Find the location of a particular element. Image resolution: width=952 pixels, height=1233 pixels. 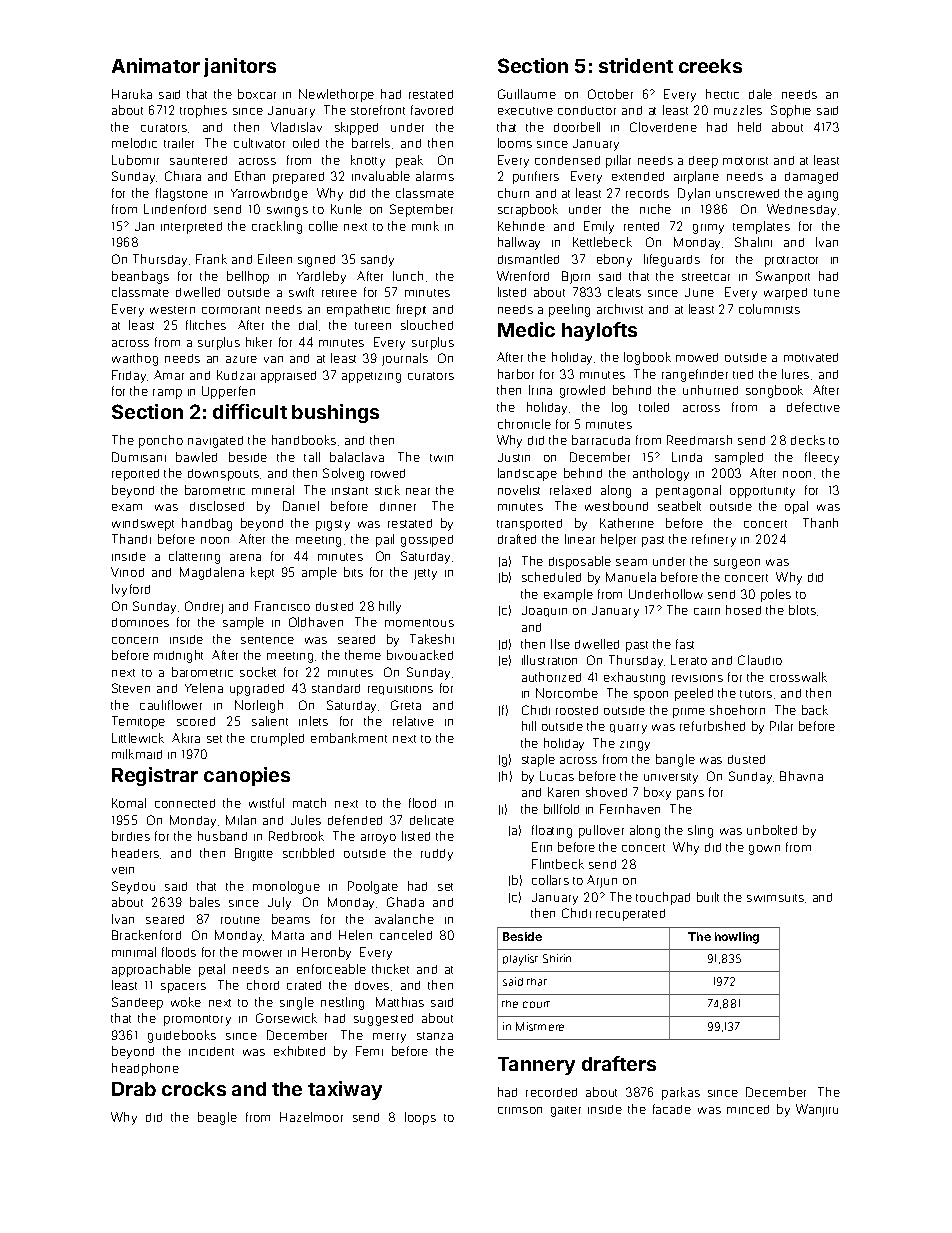

swift is located at coordinates (301, 292).
